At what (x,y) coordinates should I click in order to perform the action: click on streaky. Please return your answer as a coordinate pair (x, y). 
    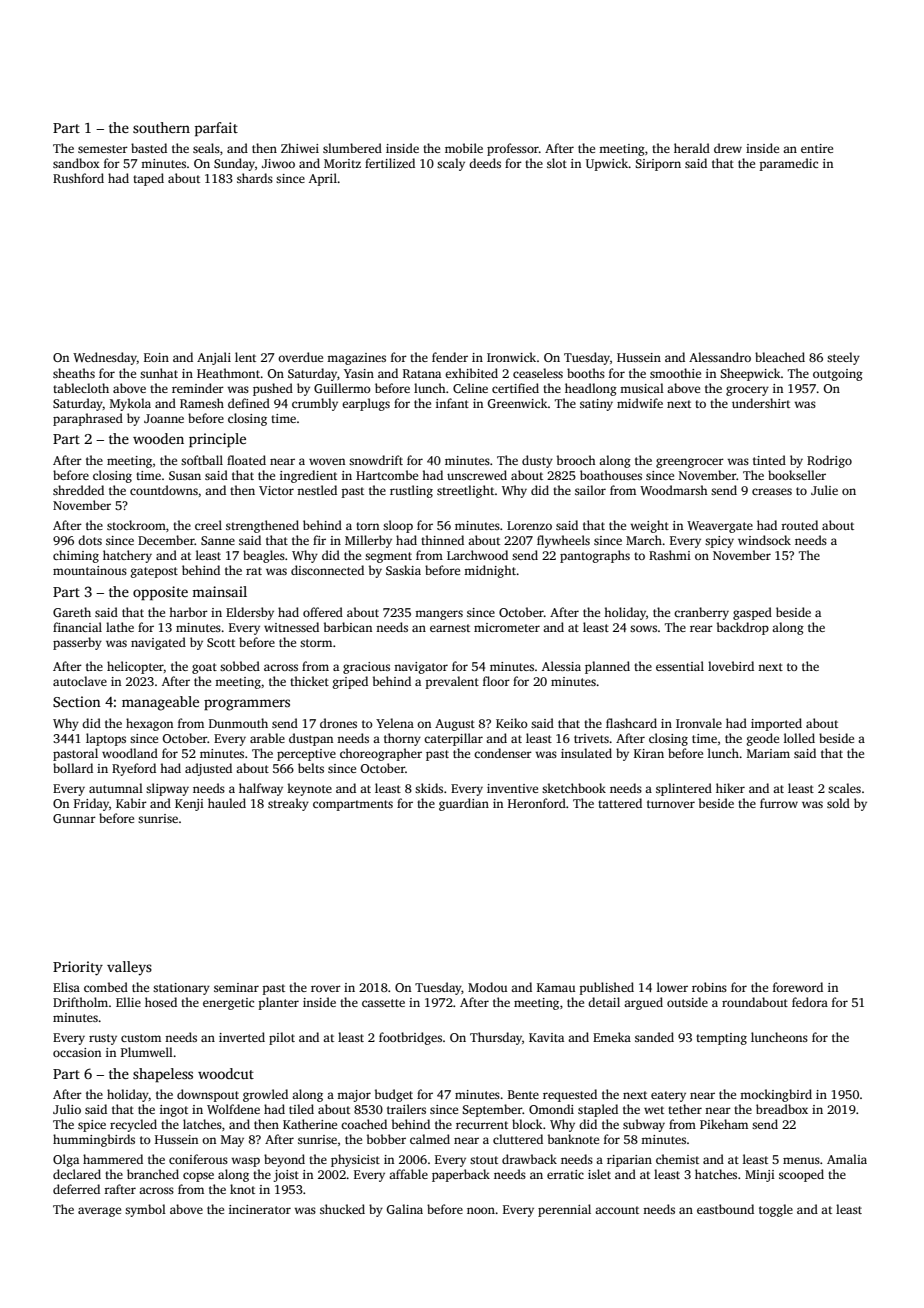
    Looking at the image, I should click on (288, 804).
